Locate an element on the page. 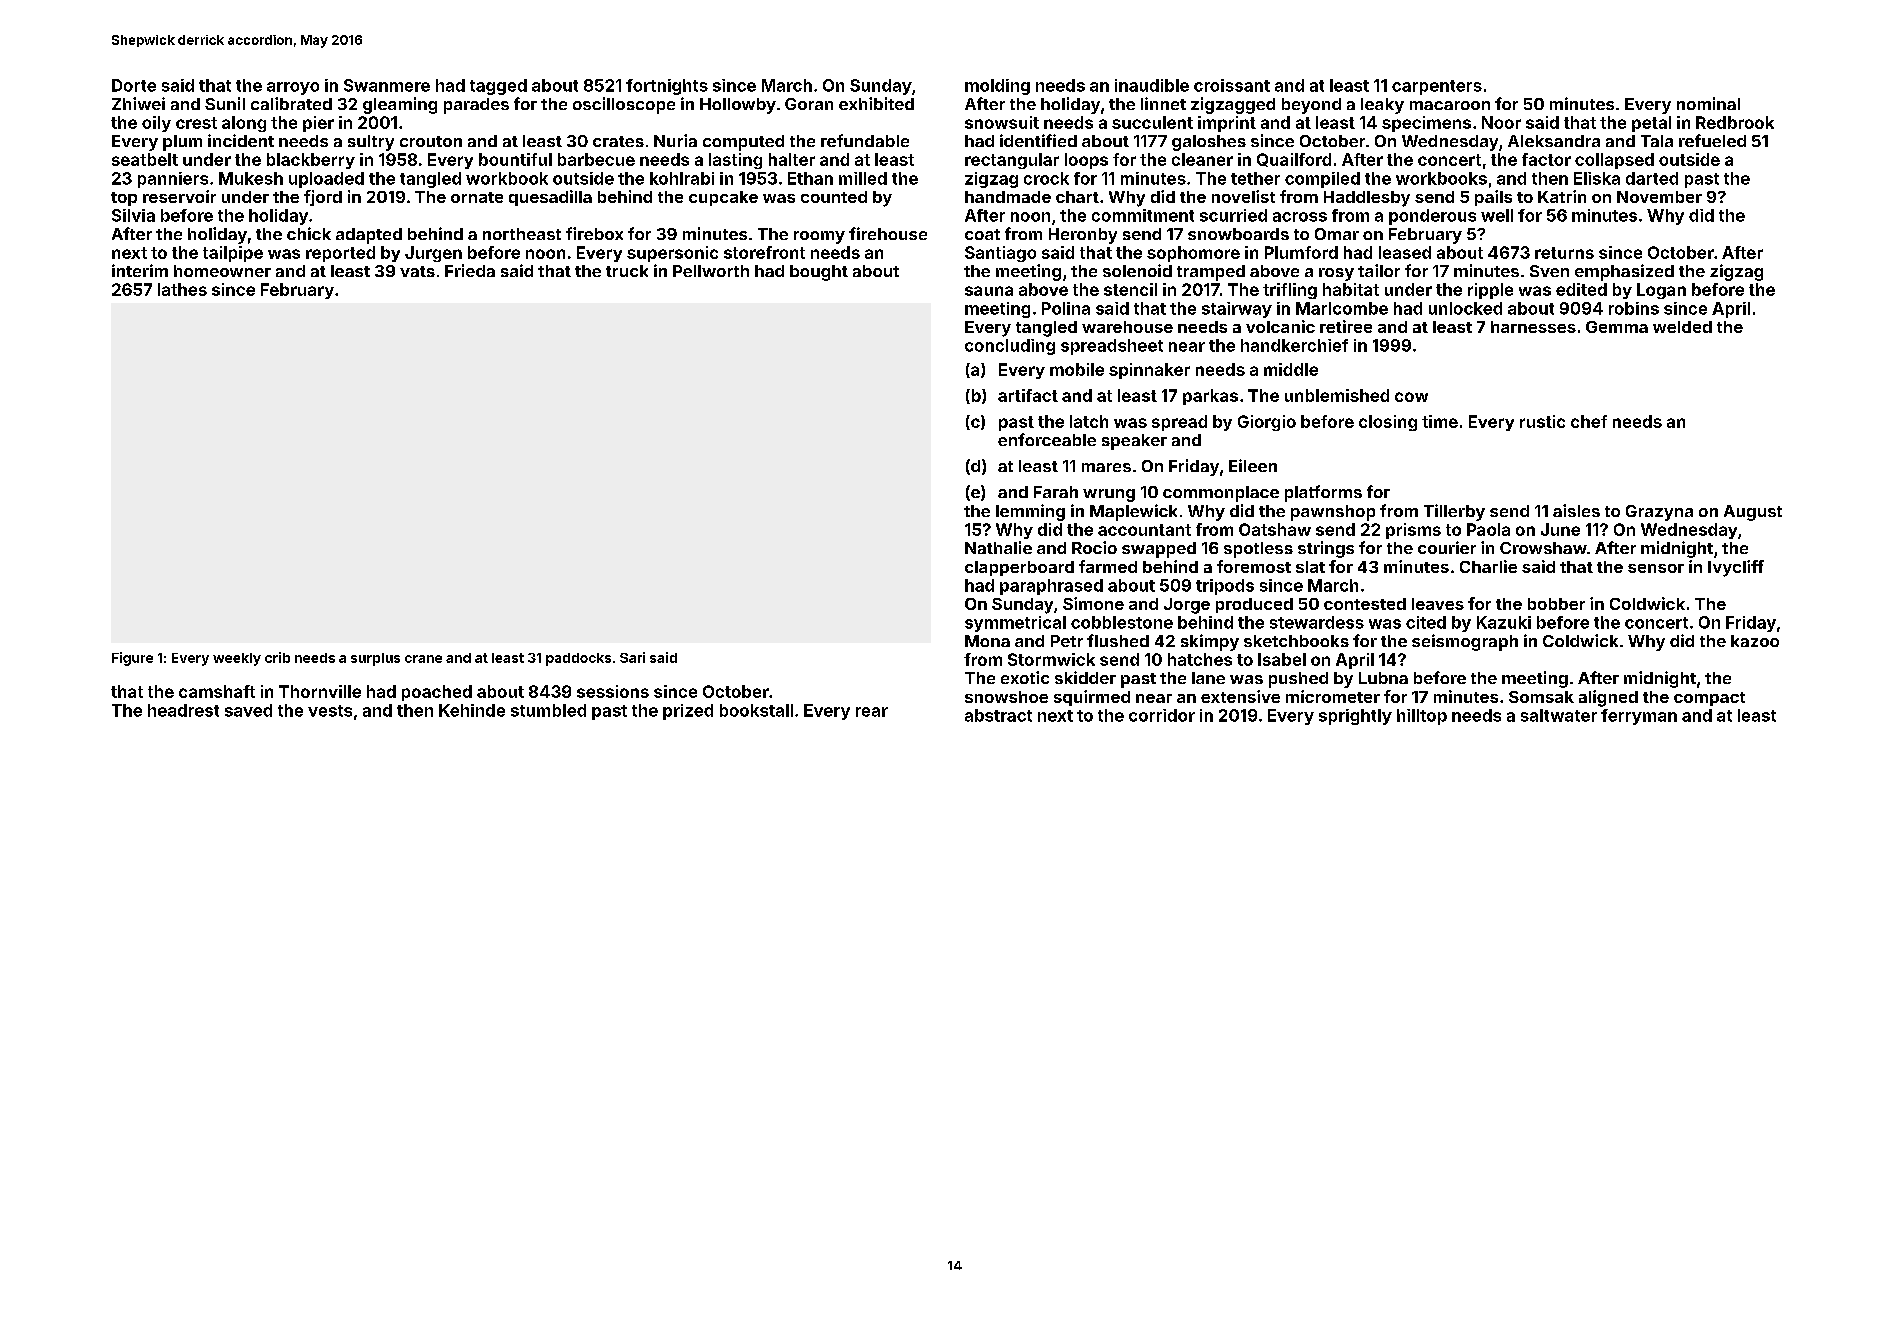 The height and width of the page is (1340, 1895). hilltop is located at coordinates (1422, 717).
